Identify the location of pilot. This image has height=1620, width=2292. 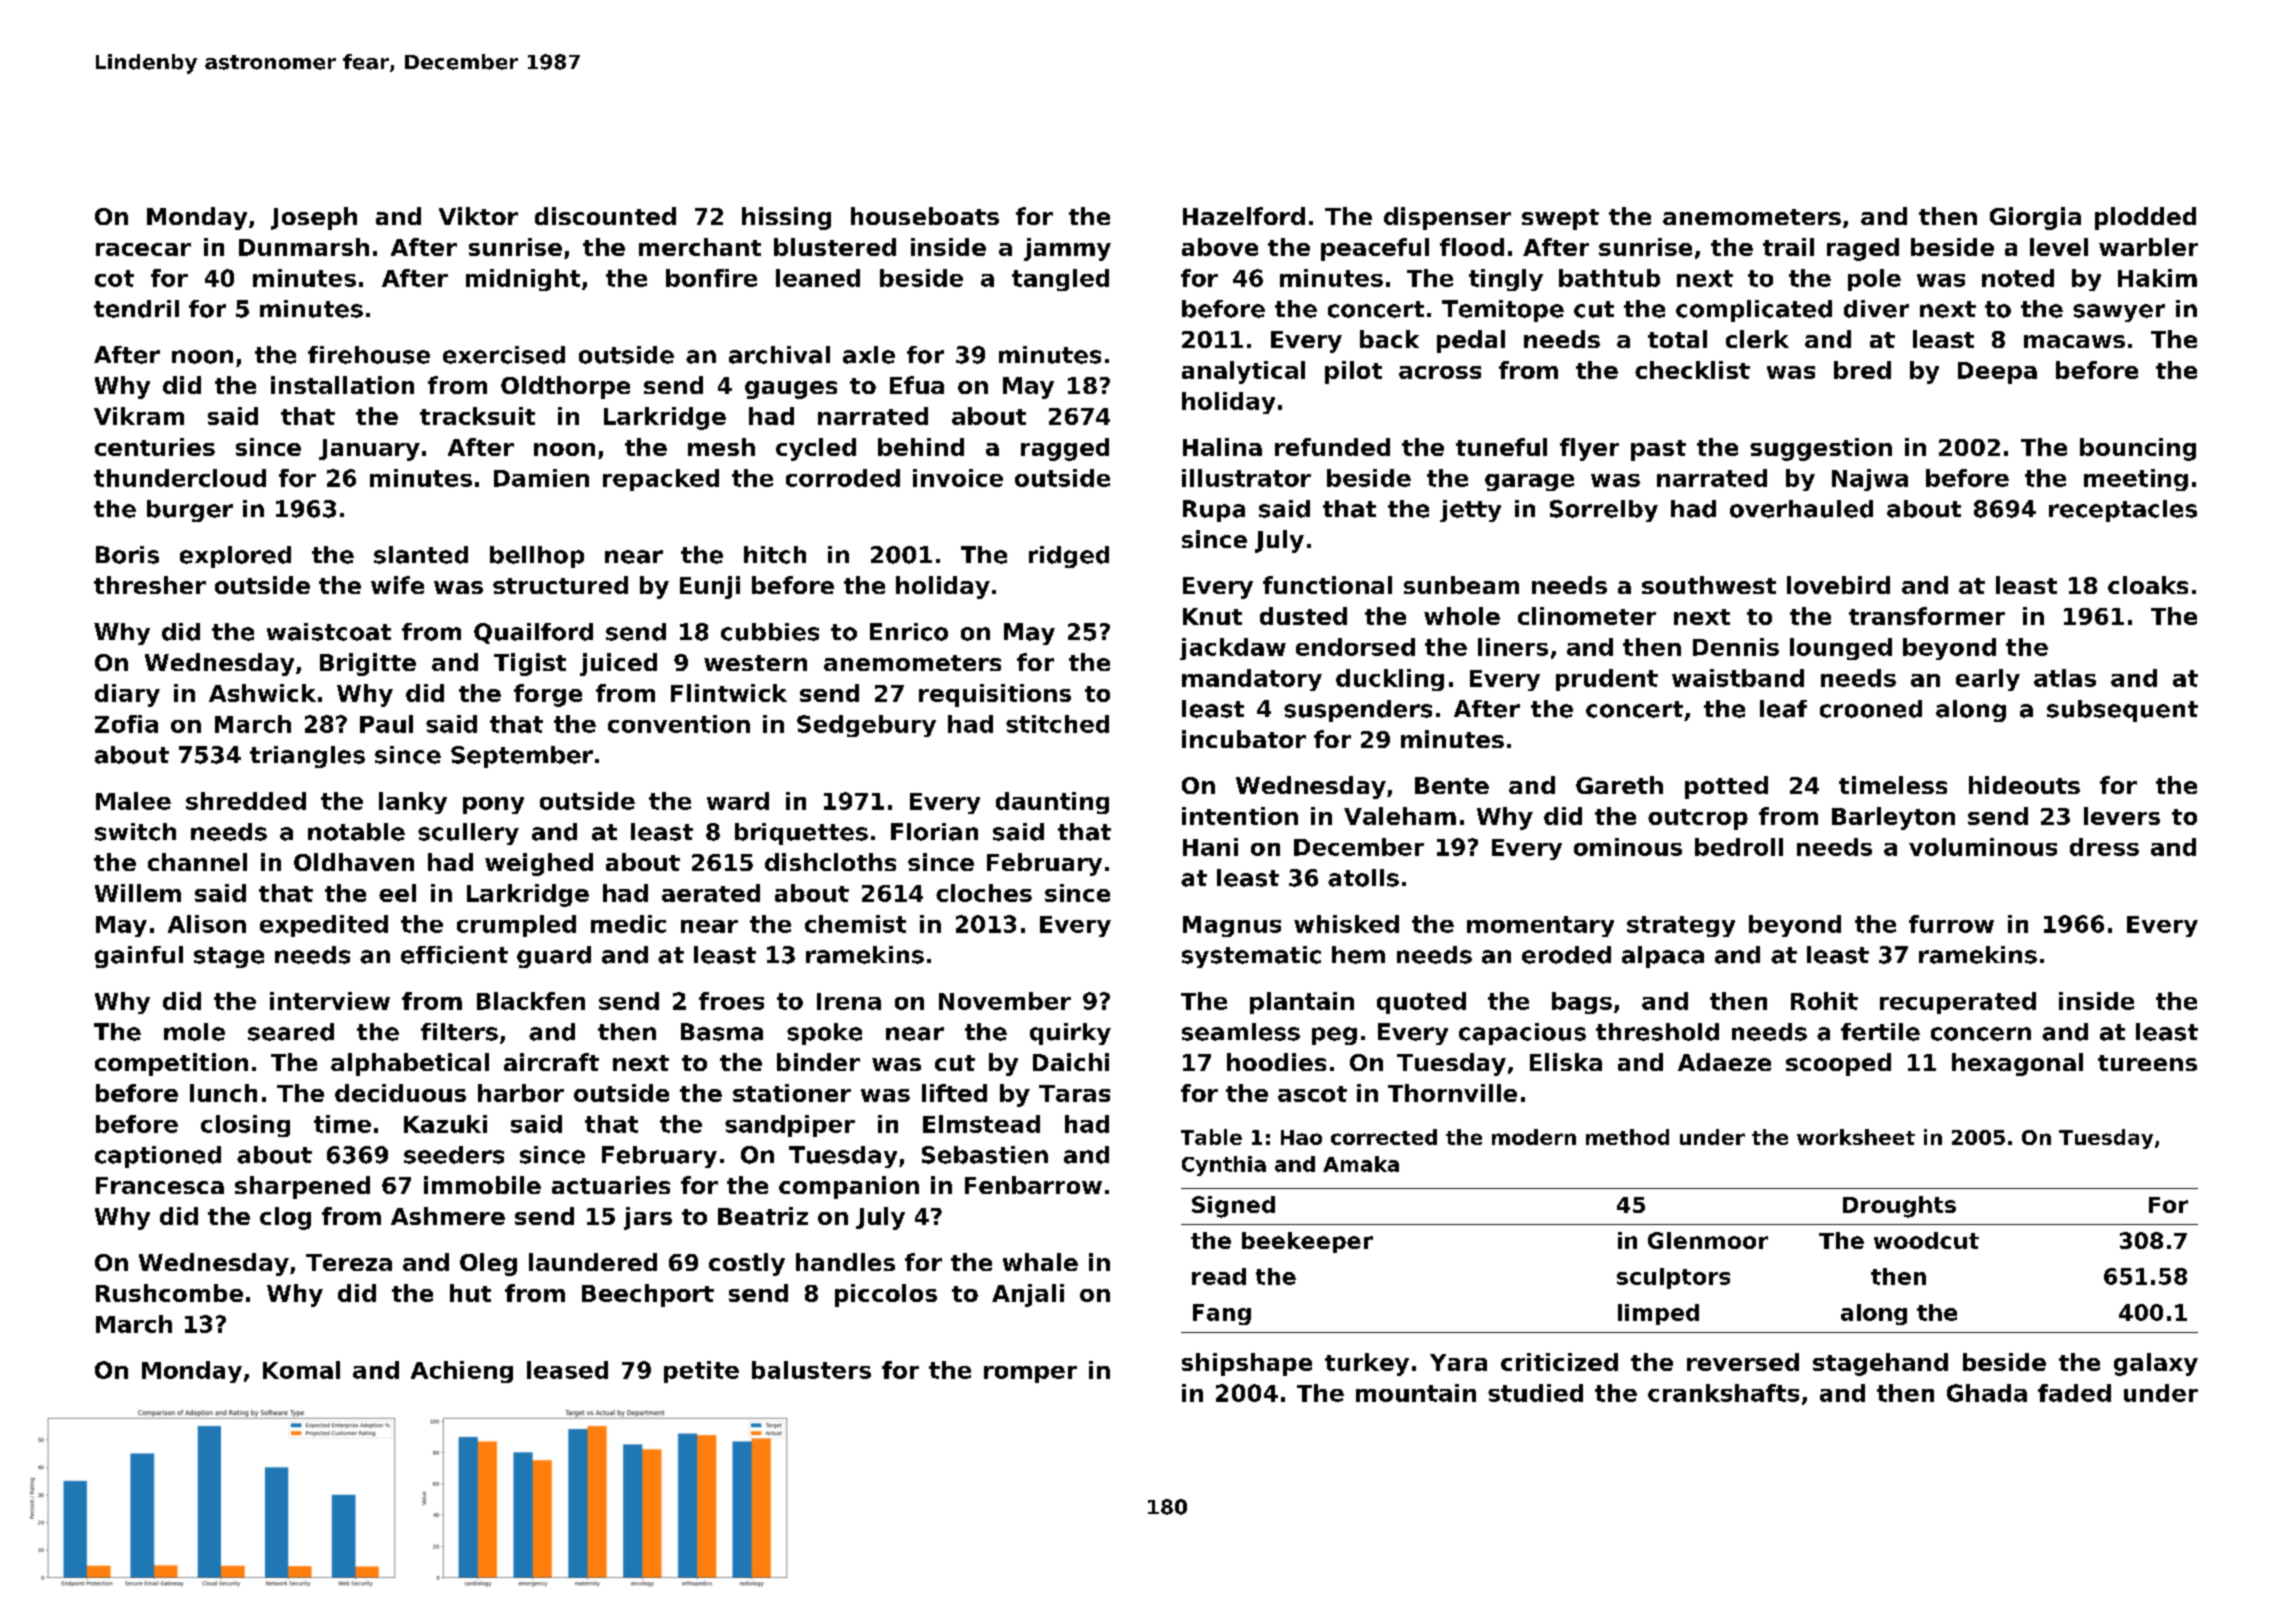
(1353, 372).
